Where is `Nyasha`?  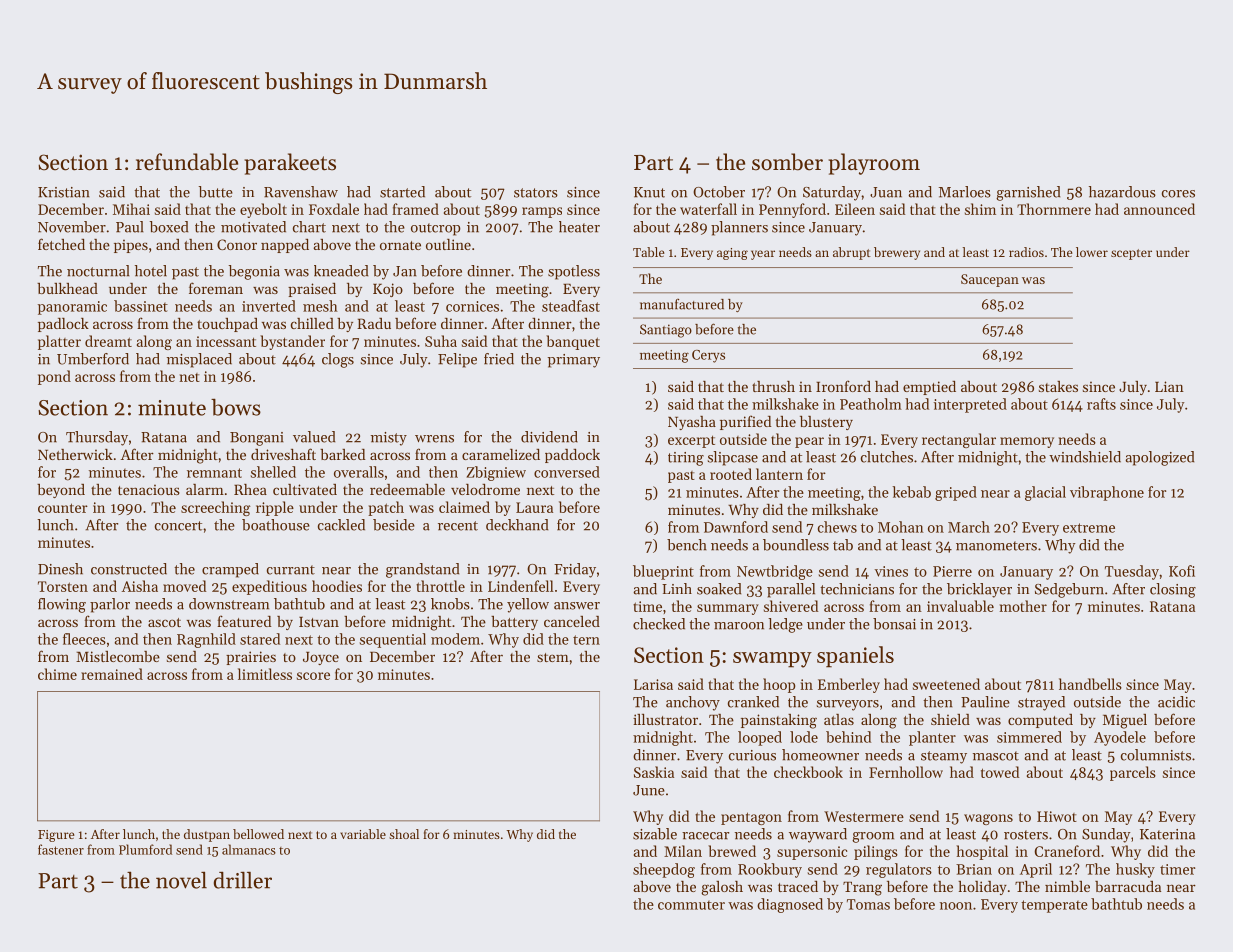 Nyasha is located at coordinates (692, 423).
